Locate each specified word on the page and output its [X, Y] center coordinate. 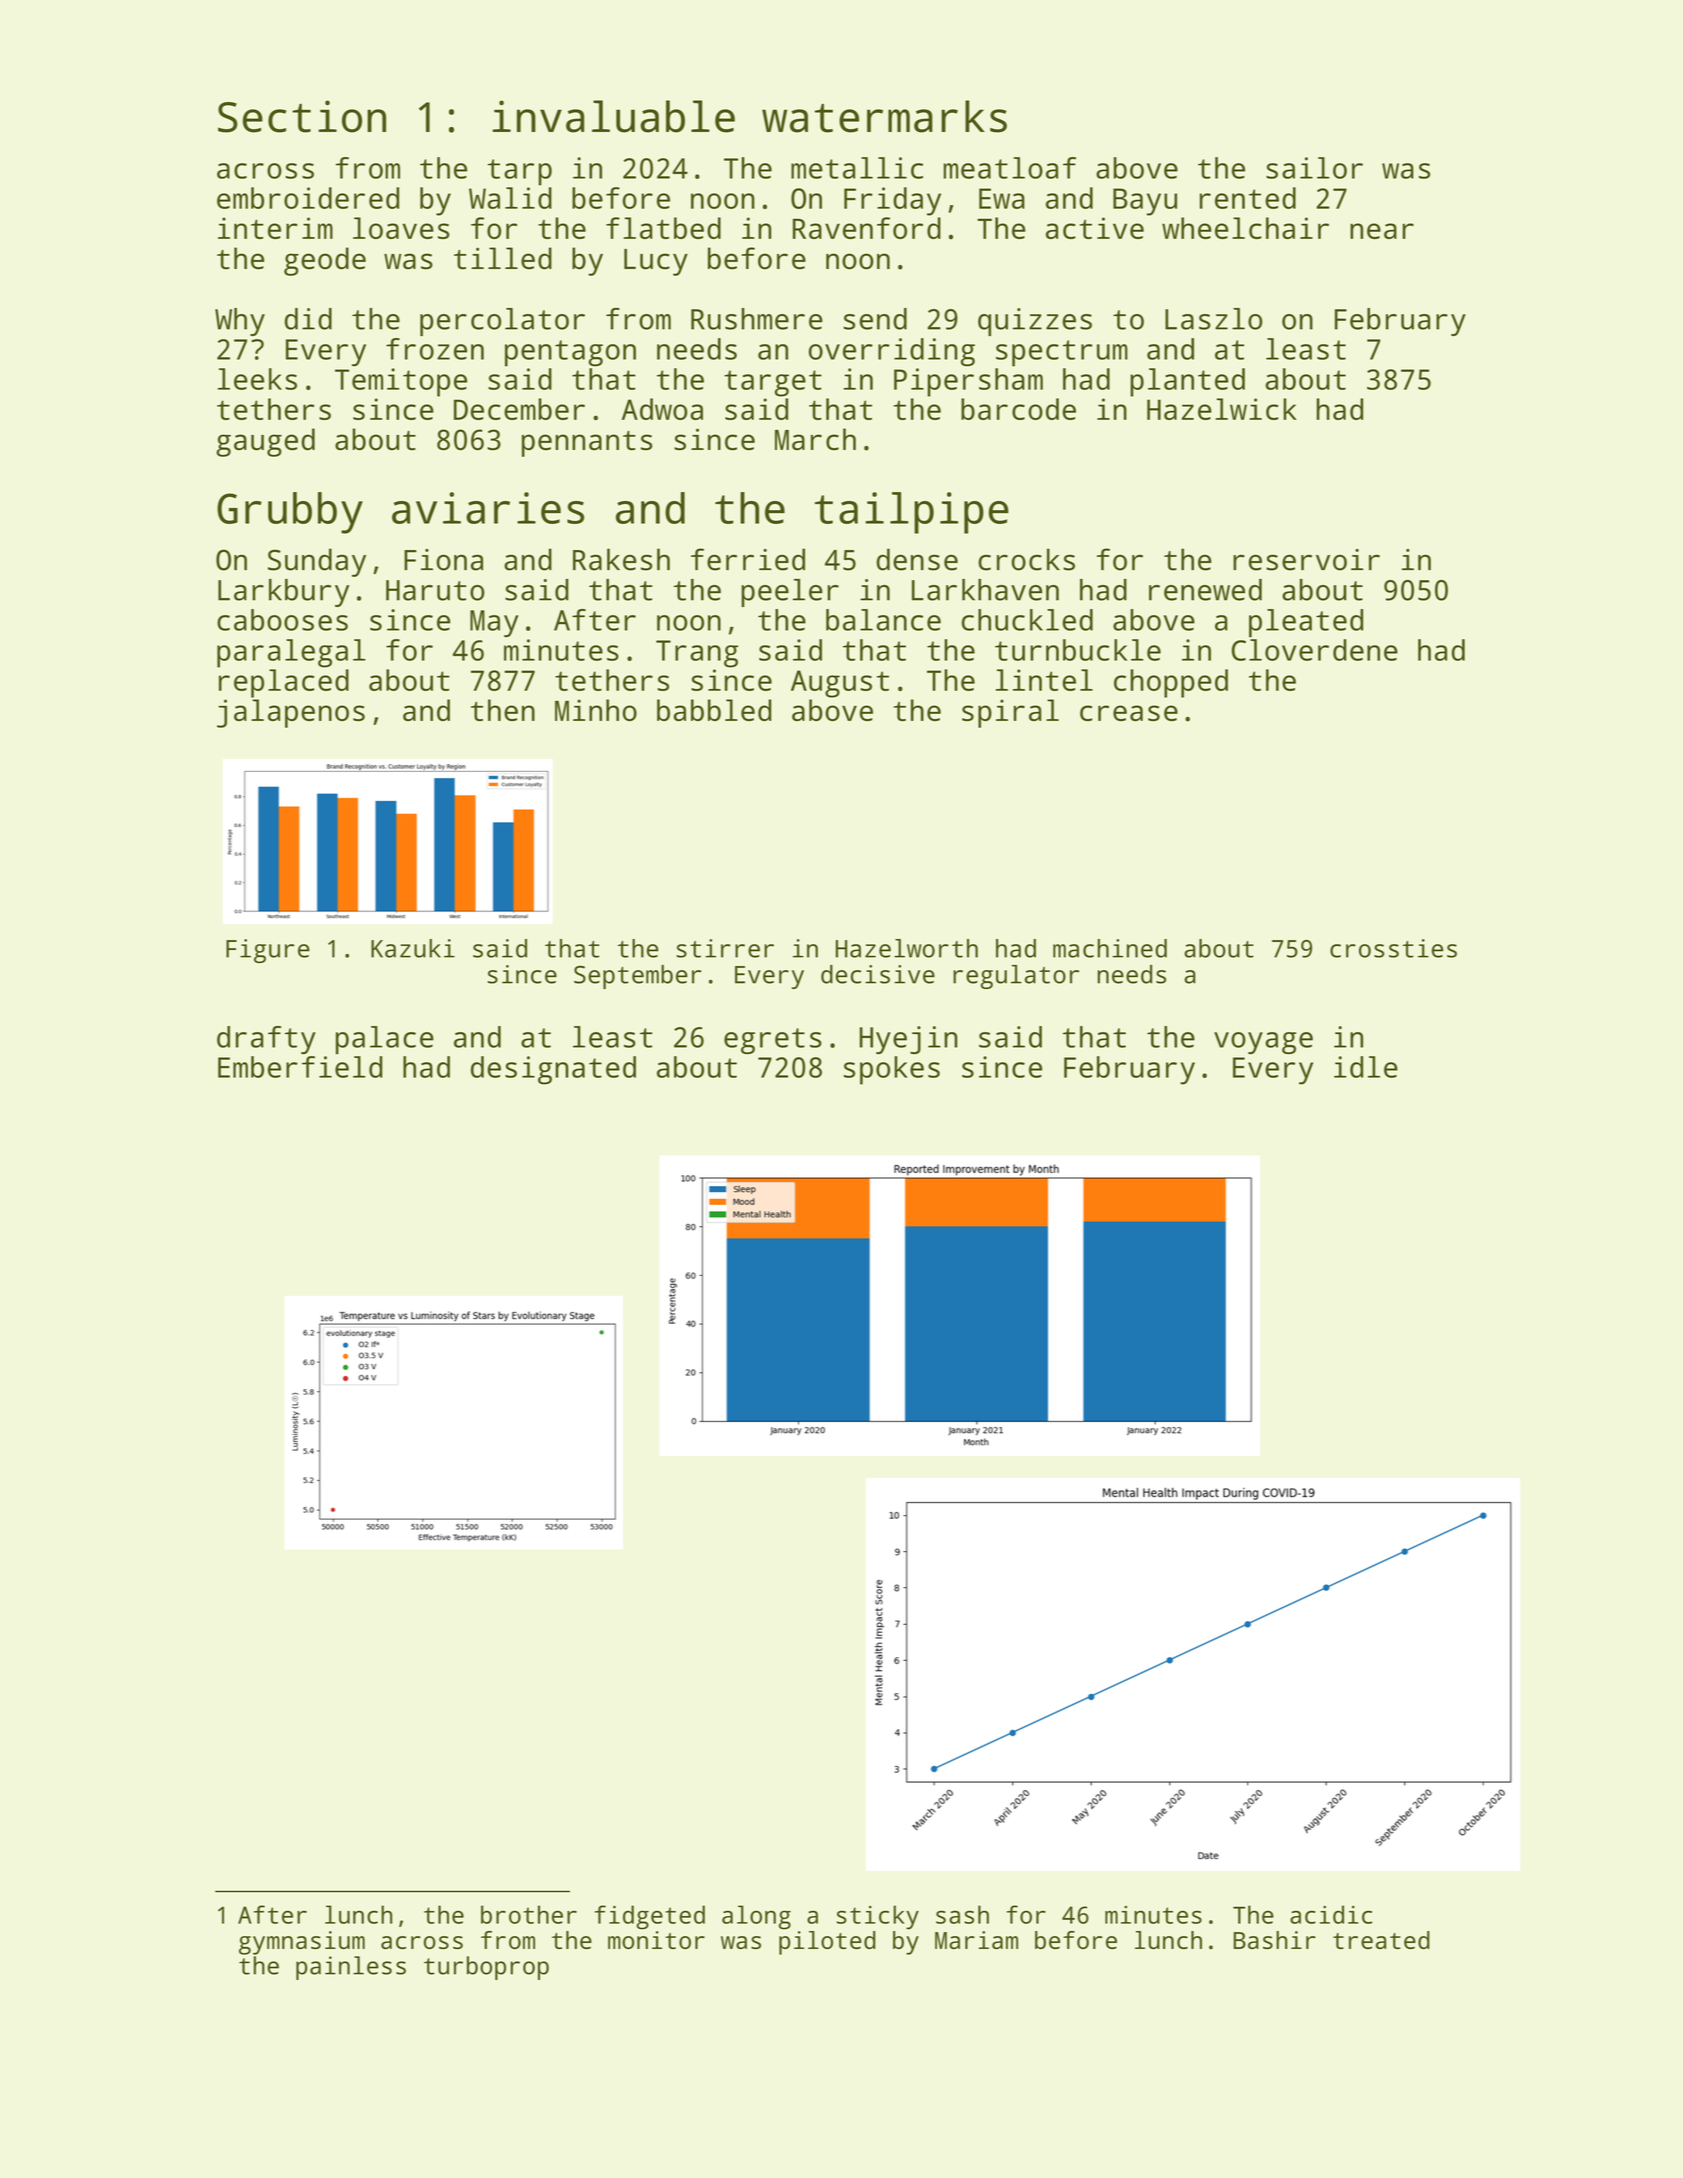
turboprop [486, 1968]
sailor [1314, 168]
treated [1381, 1940]
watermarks [884, 116]
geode [325, 261]
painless [351, 1968]
